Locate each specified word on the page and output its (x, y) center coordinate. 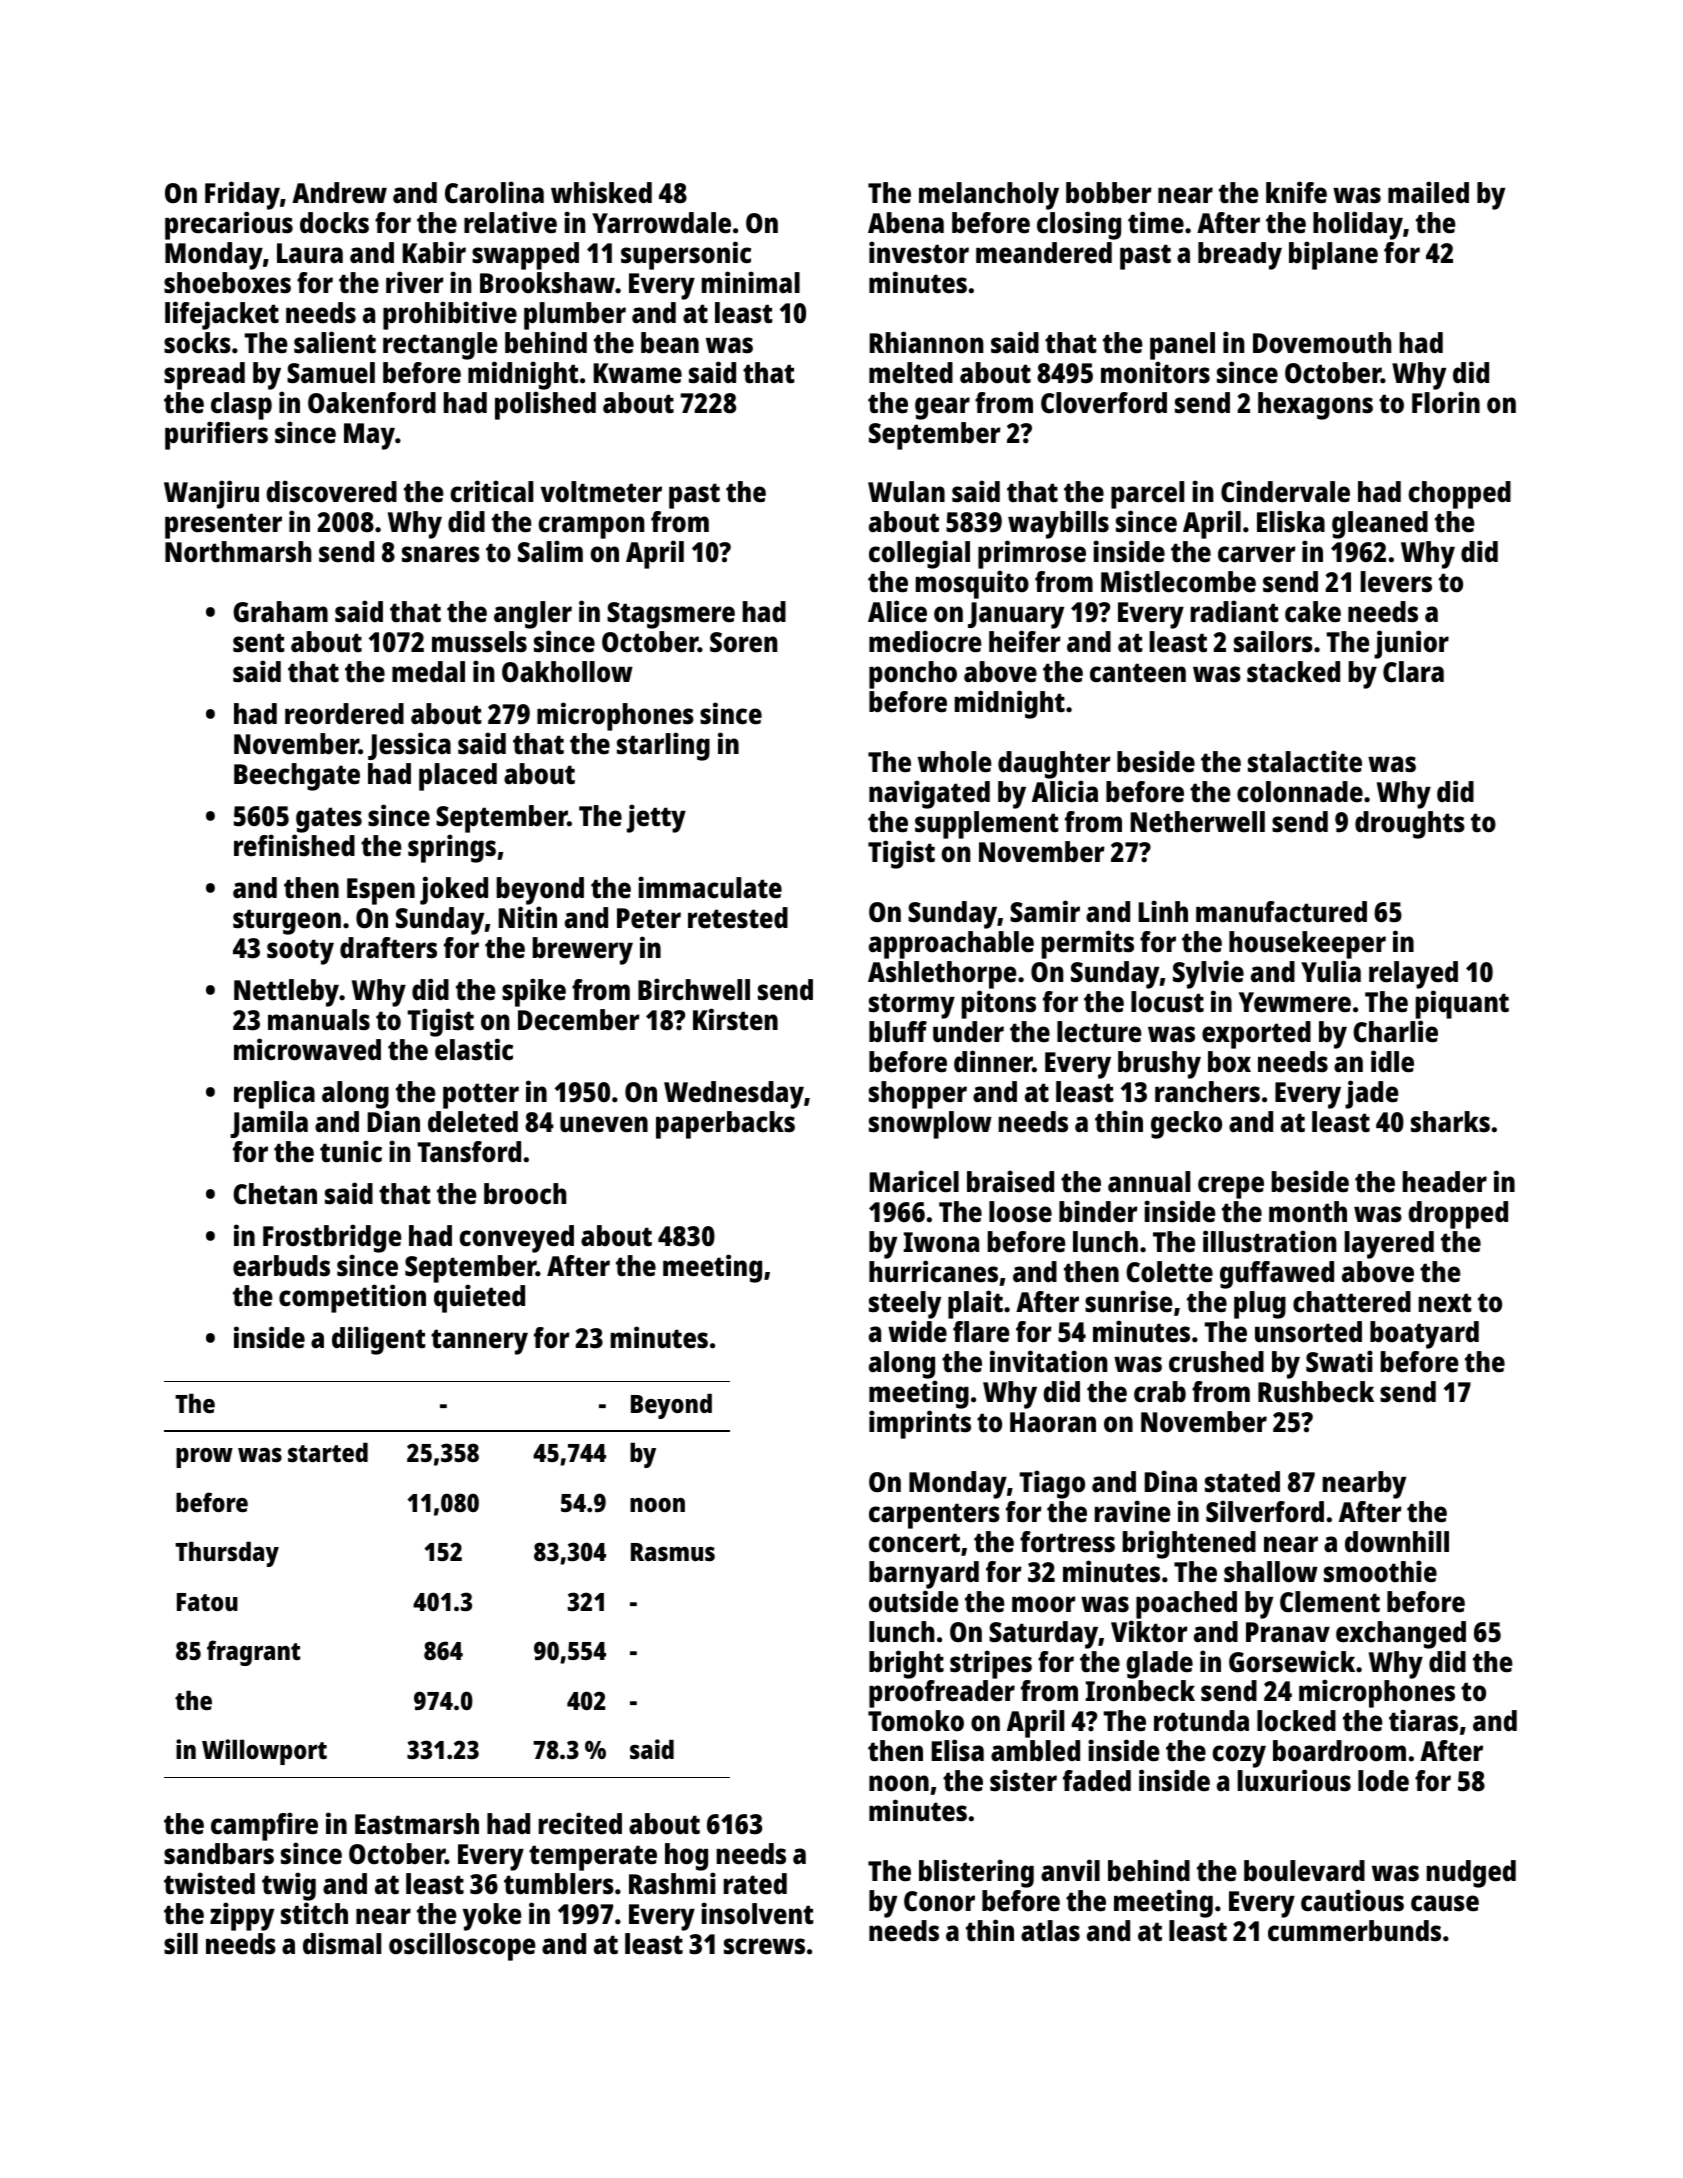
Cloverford (1104, 403)
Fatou (207, 1602)
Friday (242, 195)
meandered (1044, 253)
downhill (1397, 1541)
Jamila (269, 1124)
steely (905, 1305)
